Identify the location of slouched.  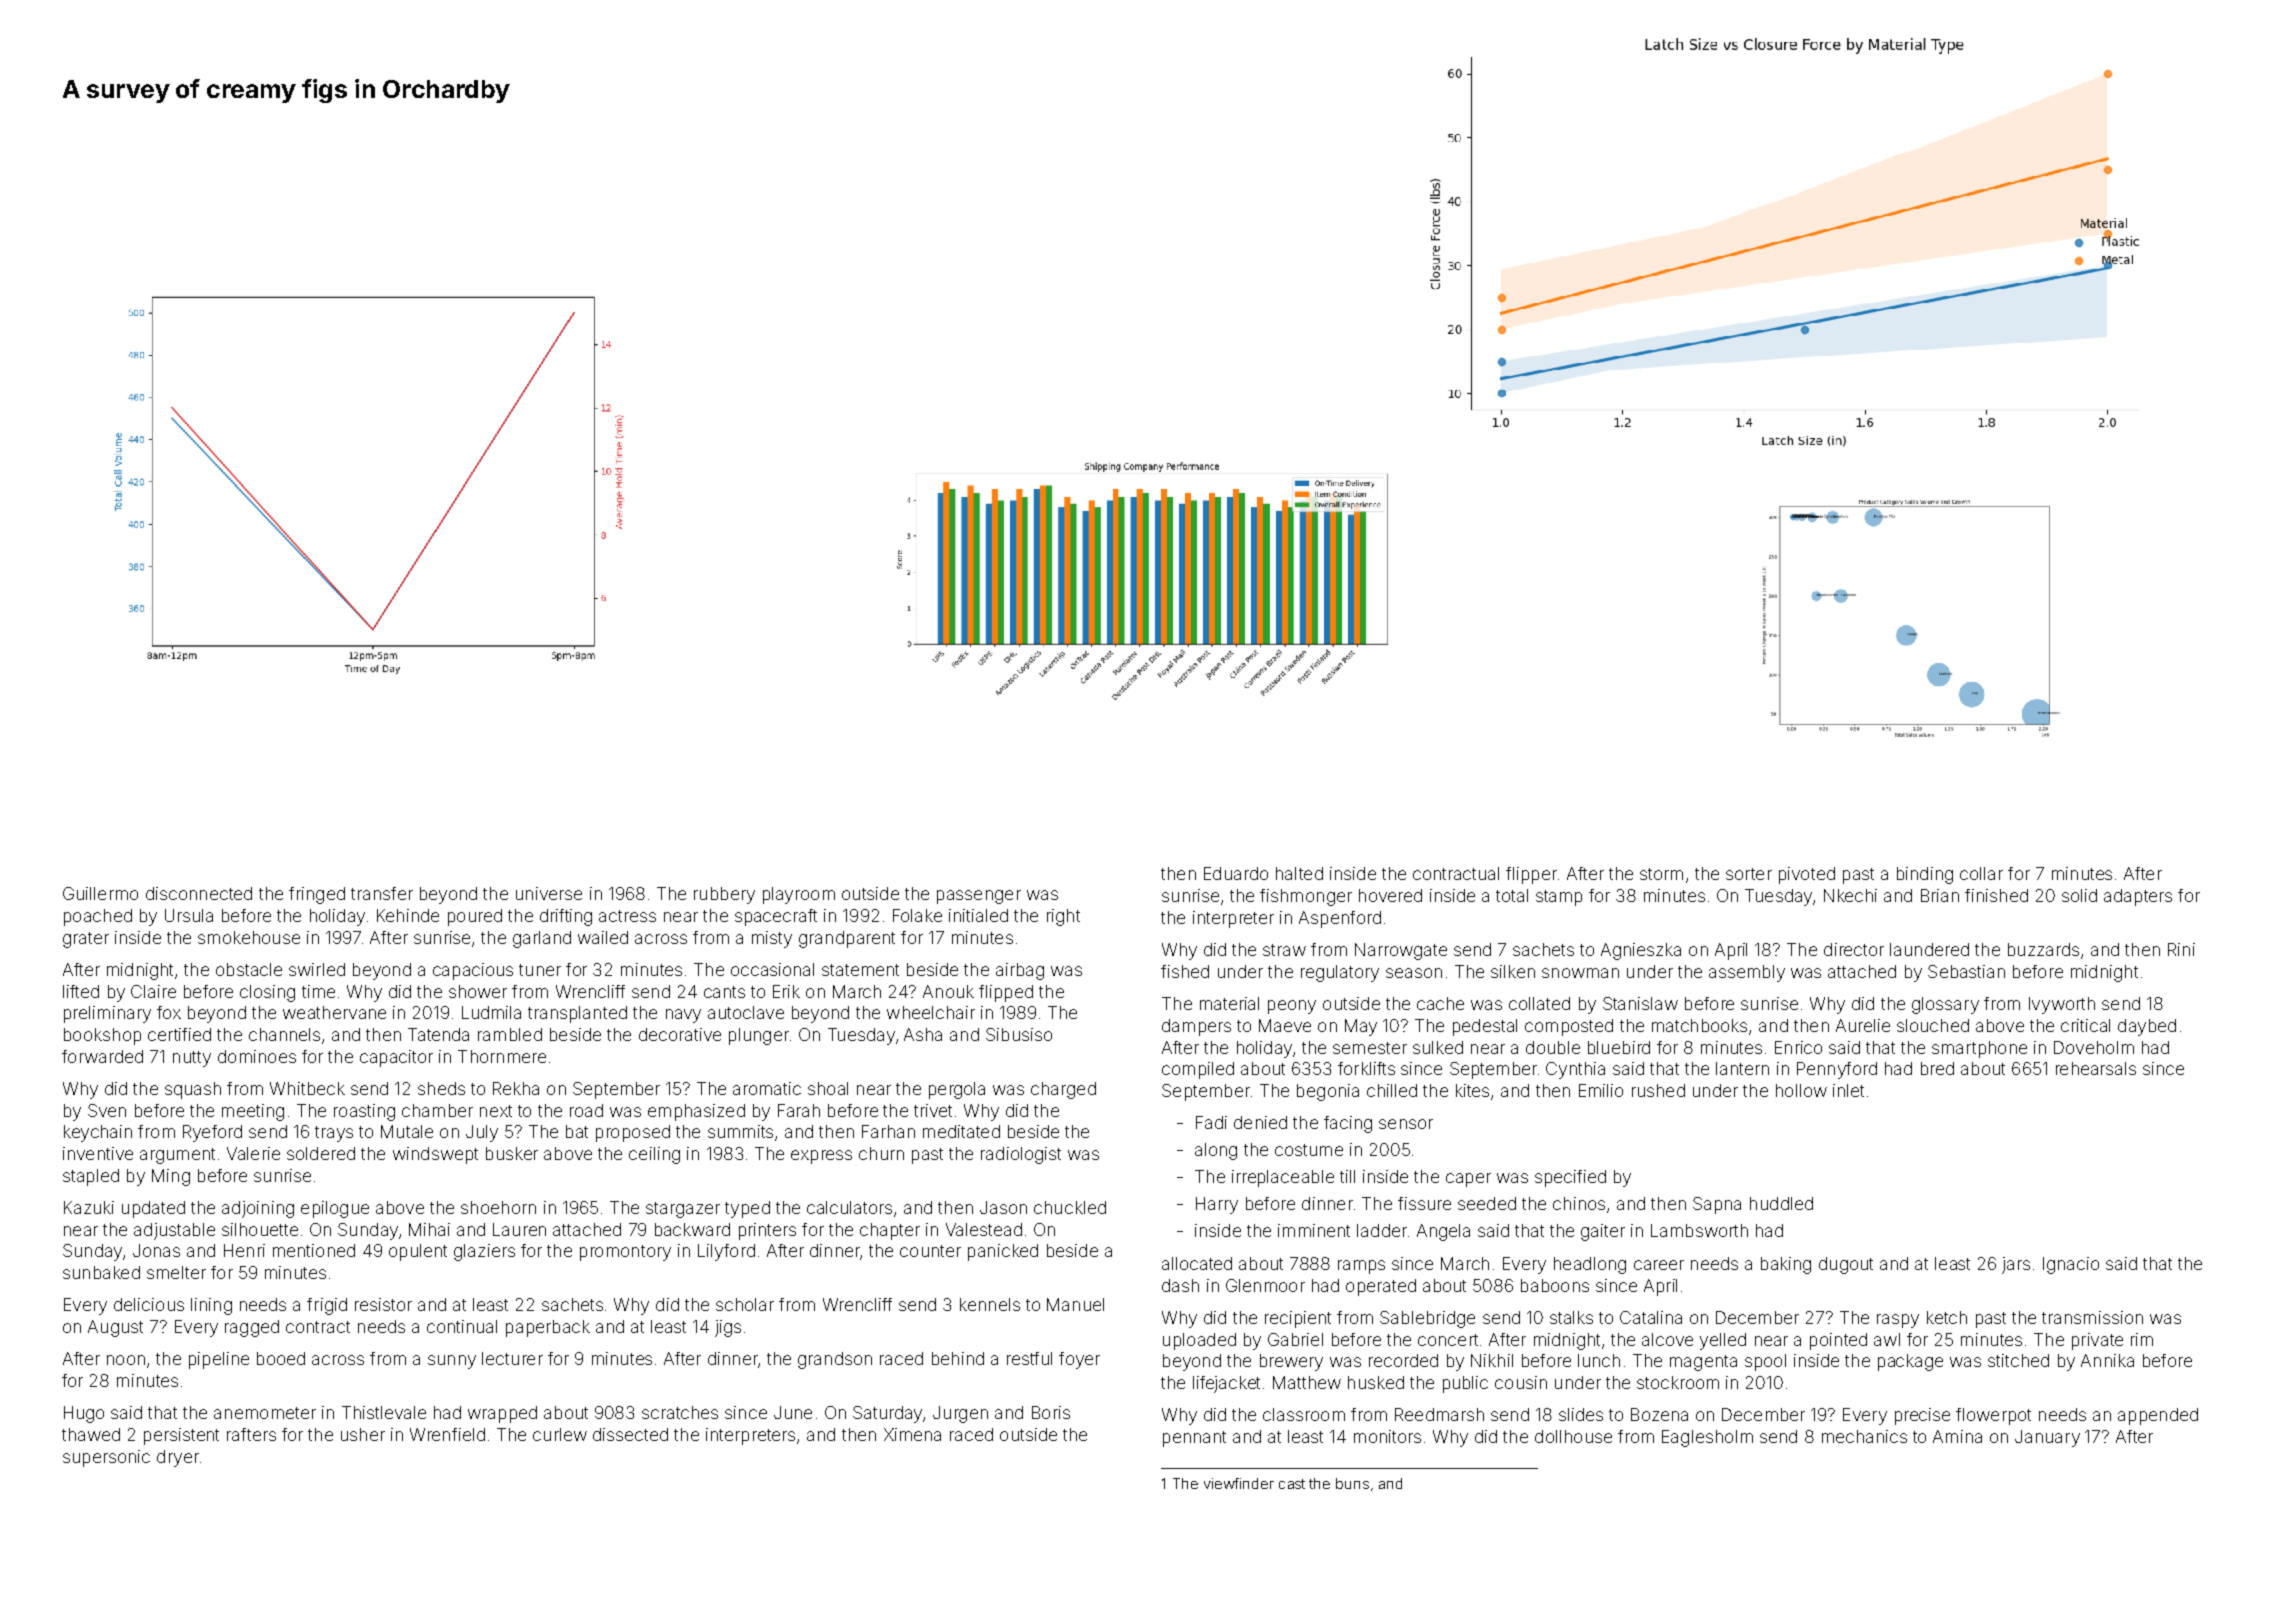
(1933, 1025).
